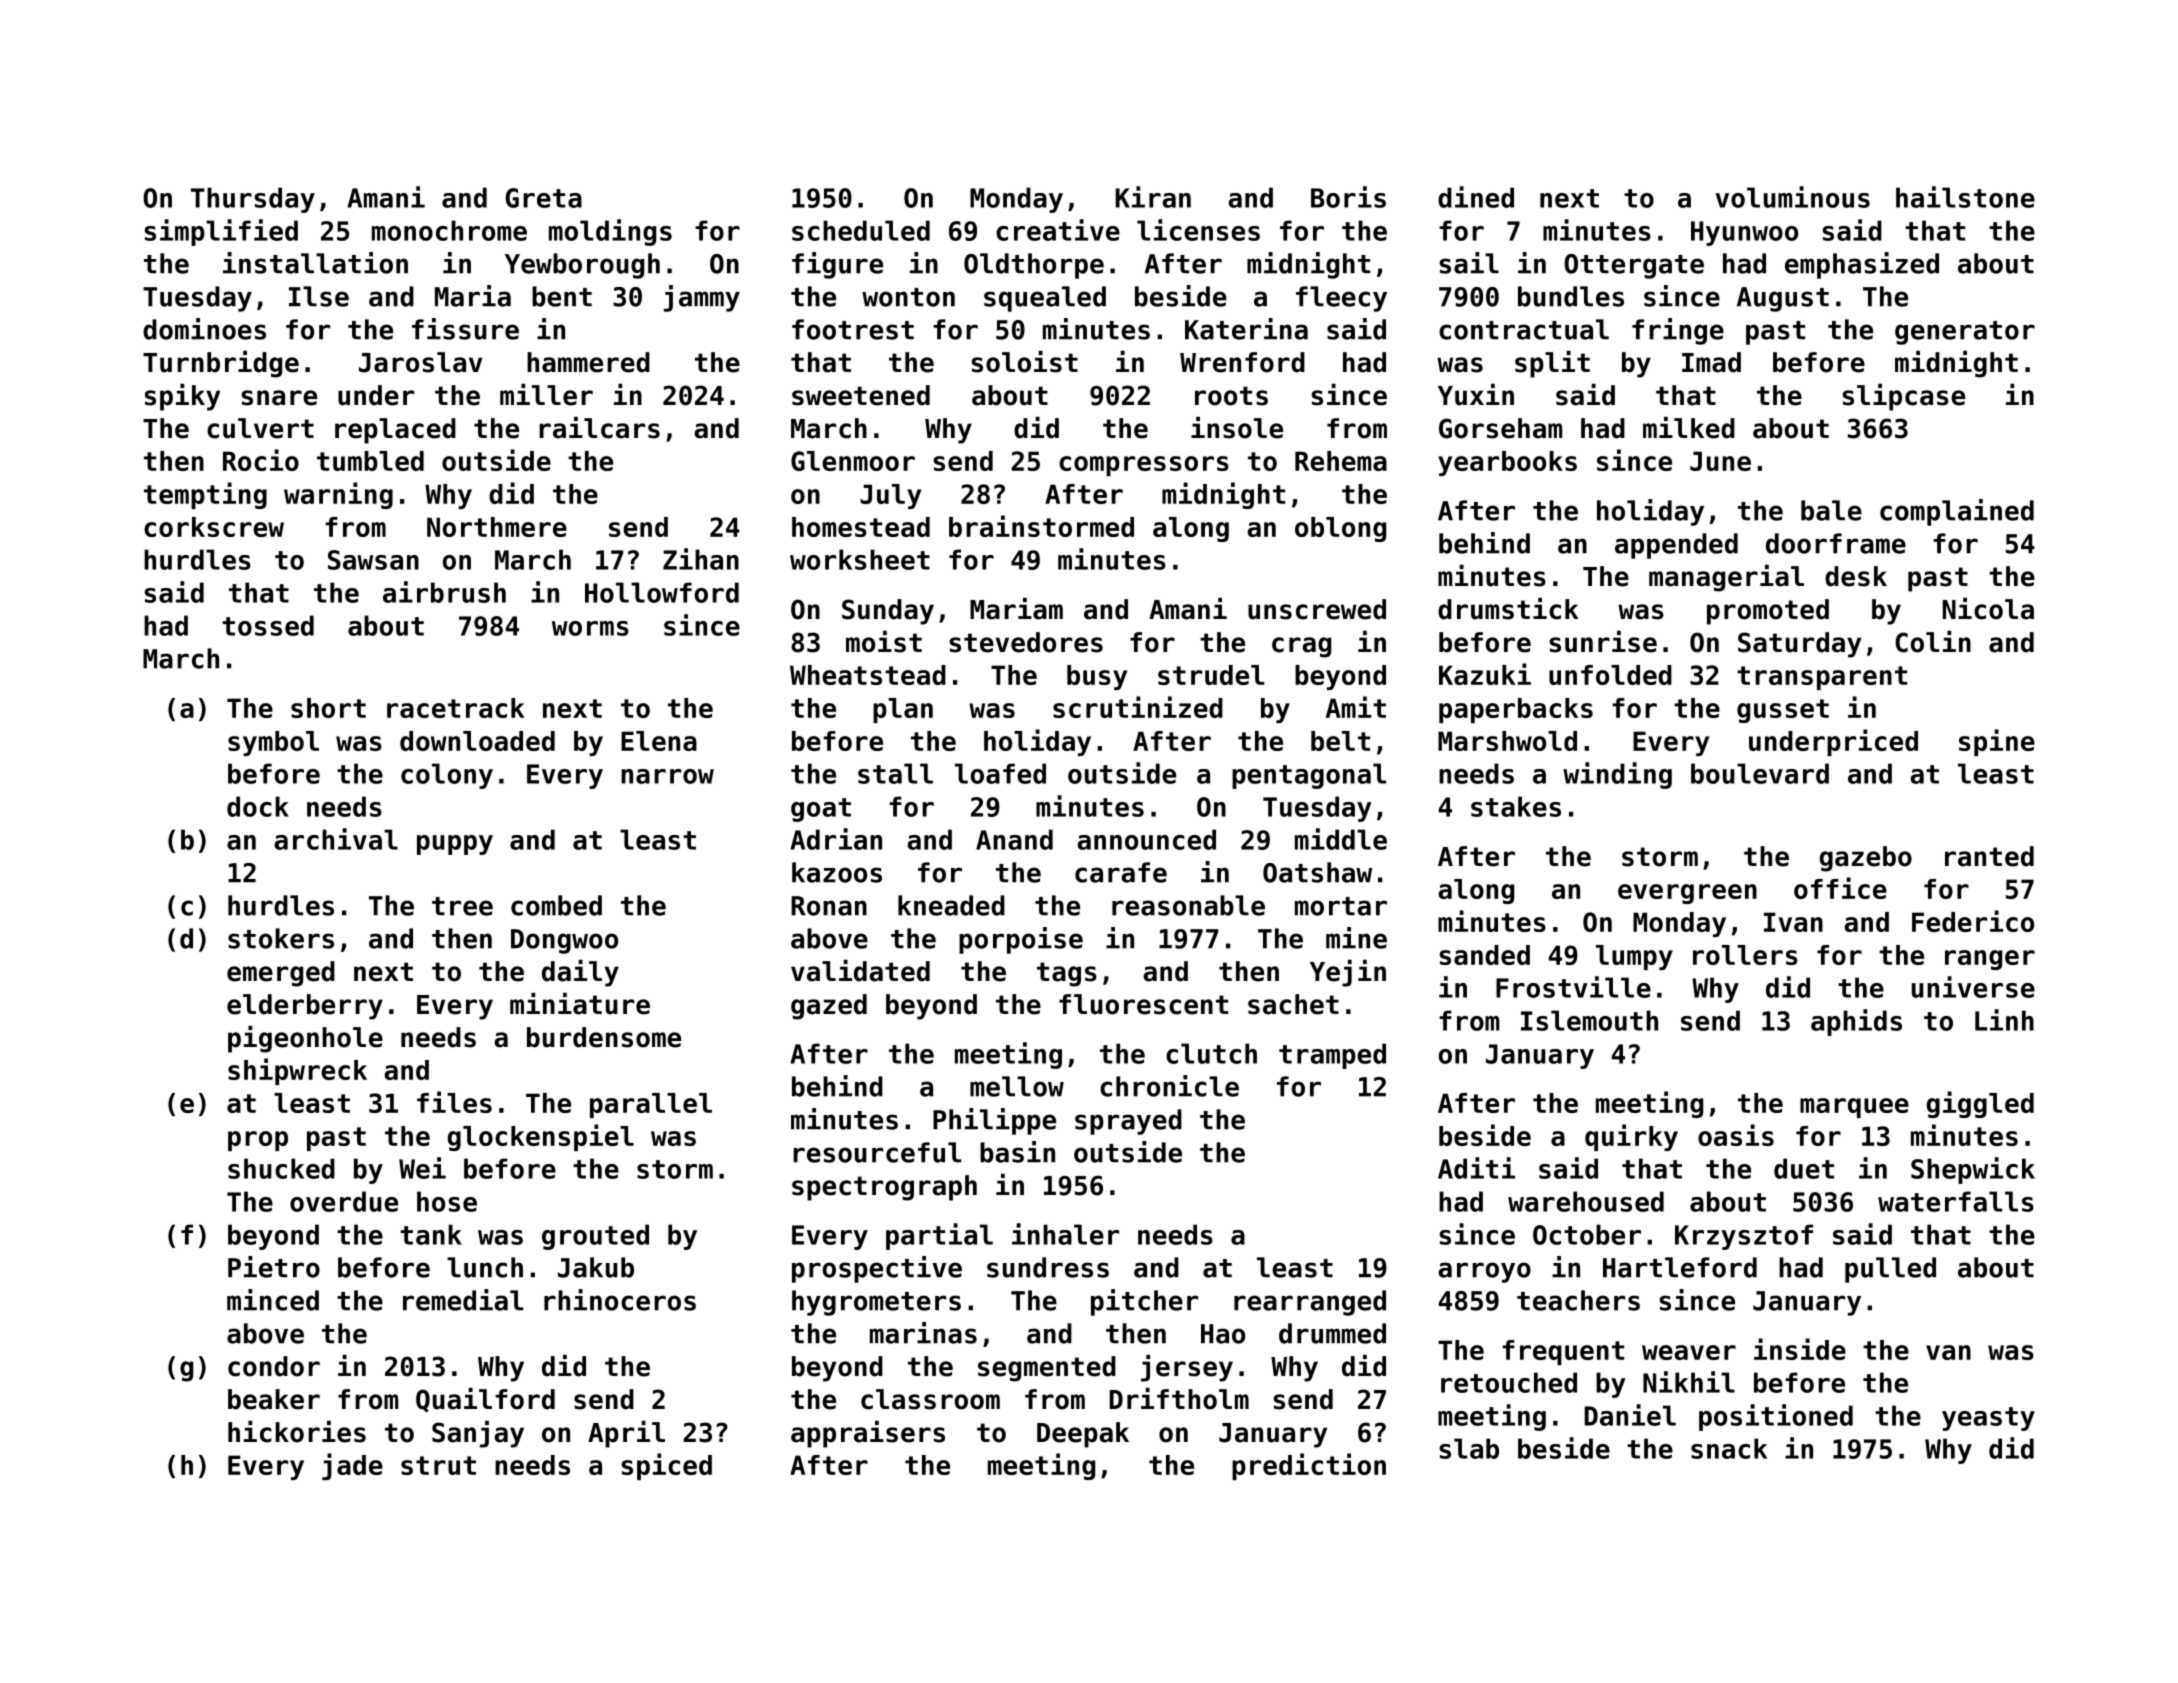 The height and width of the screenshot is (1683, 2178). Describe the element at coordinates (544, 198) in the screenshot. I see `Greta` at that location.
